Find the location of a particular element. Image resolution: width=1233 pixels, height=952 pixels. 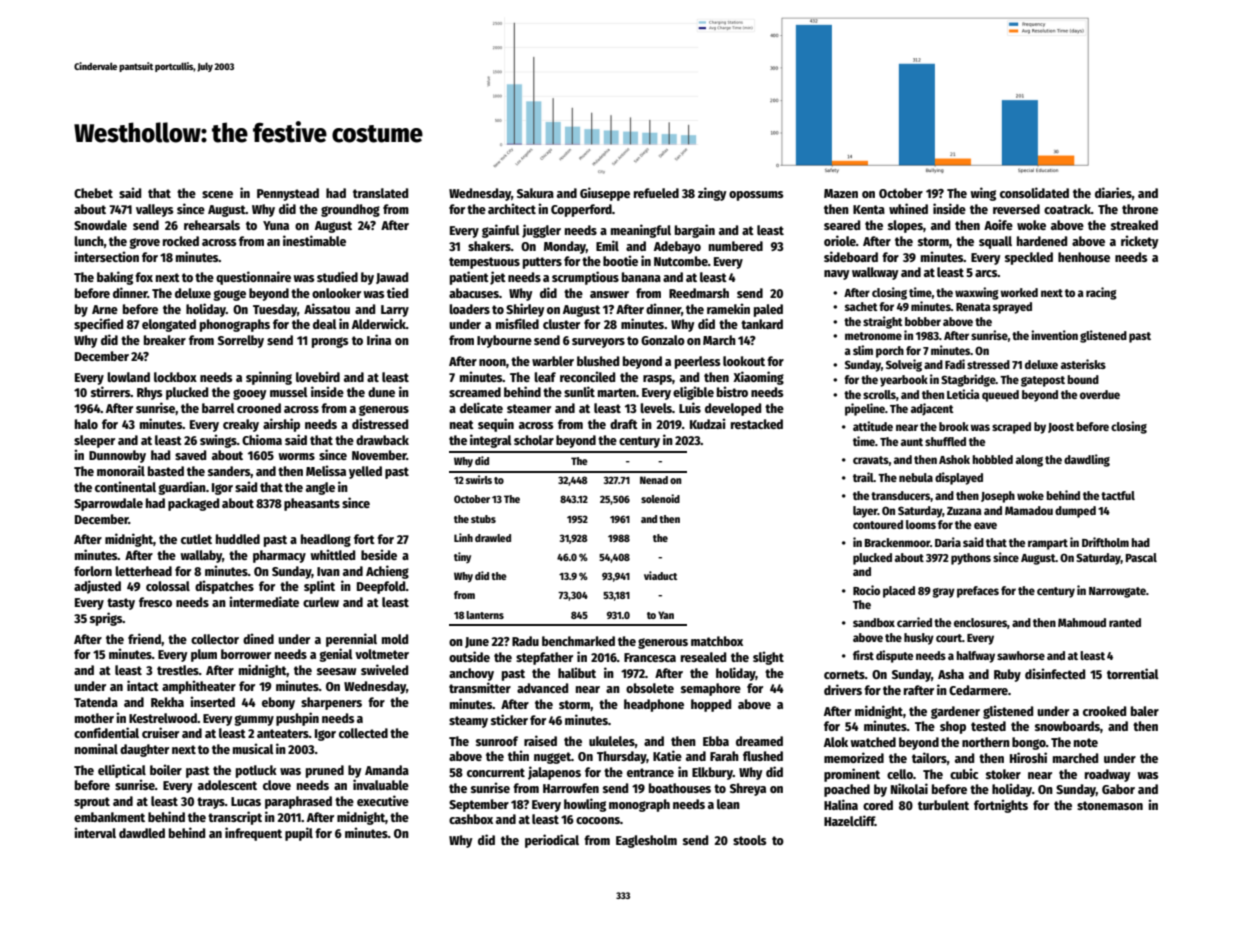

stoker is located at coordinates (1003, 774).
